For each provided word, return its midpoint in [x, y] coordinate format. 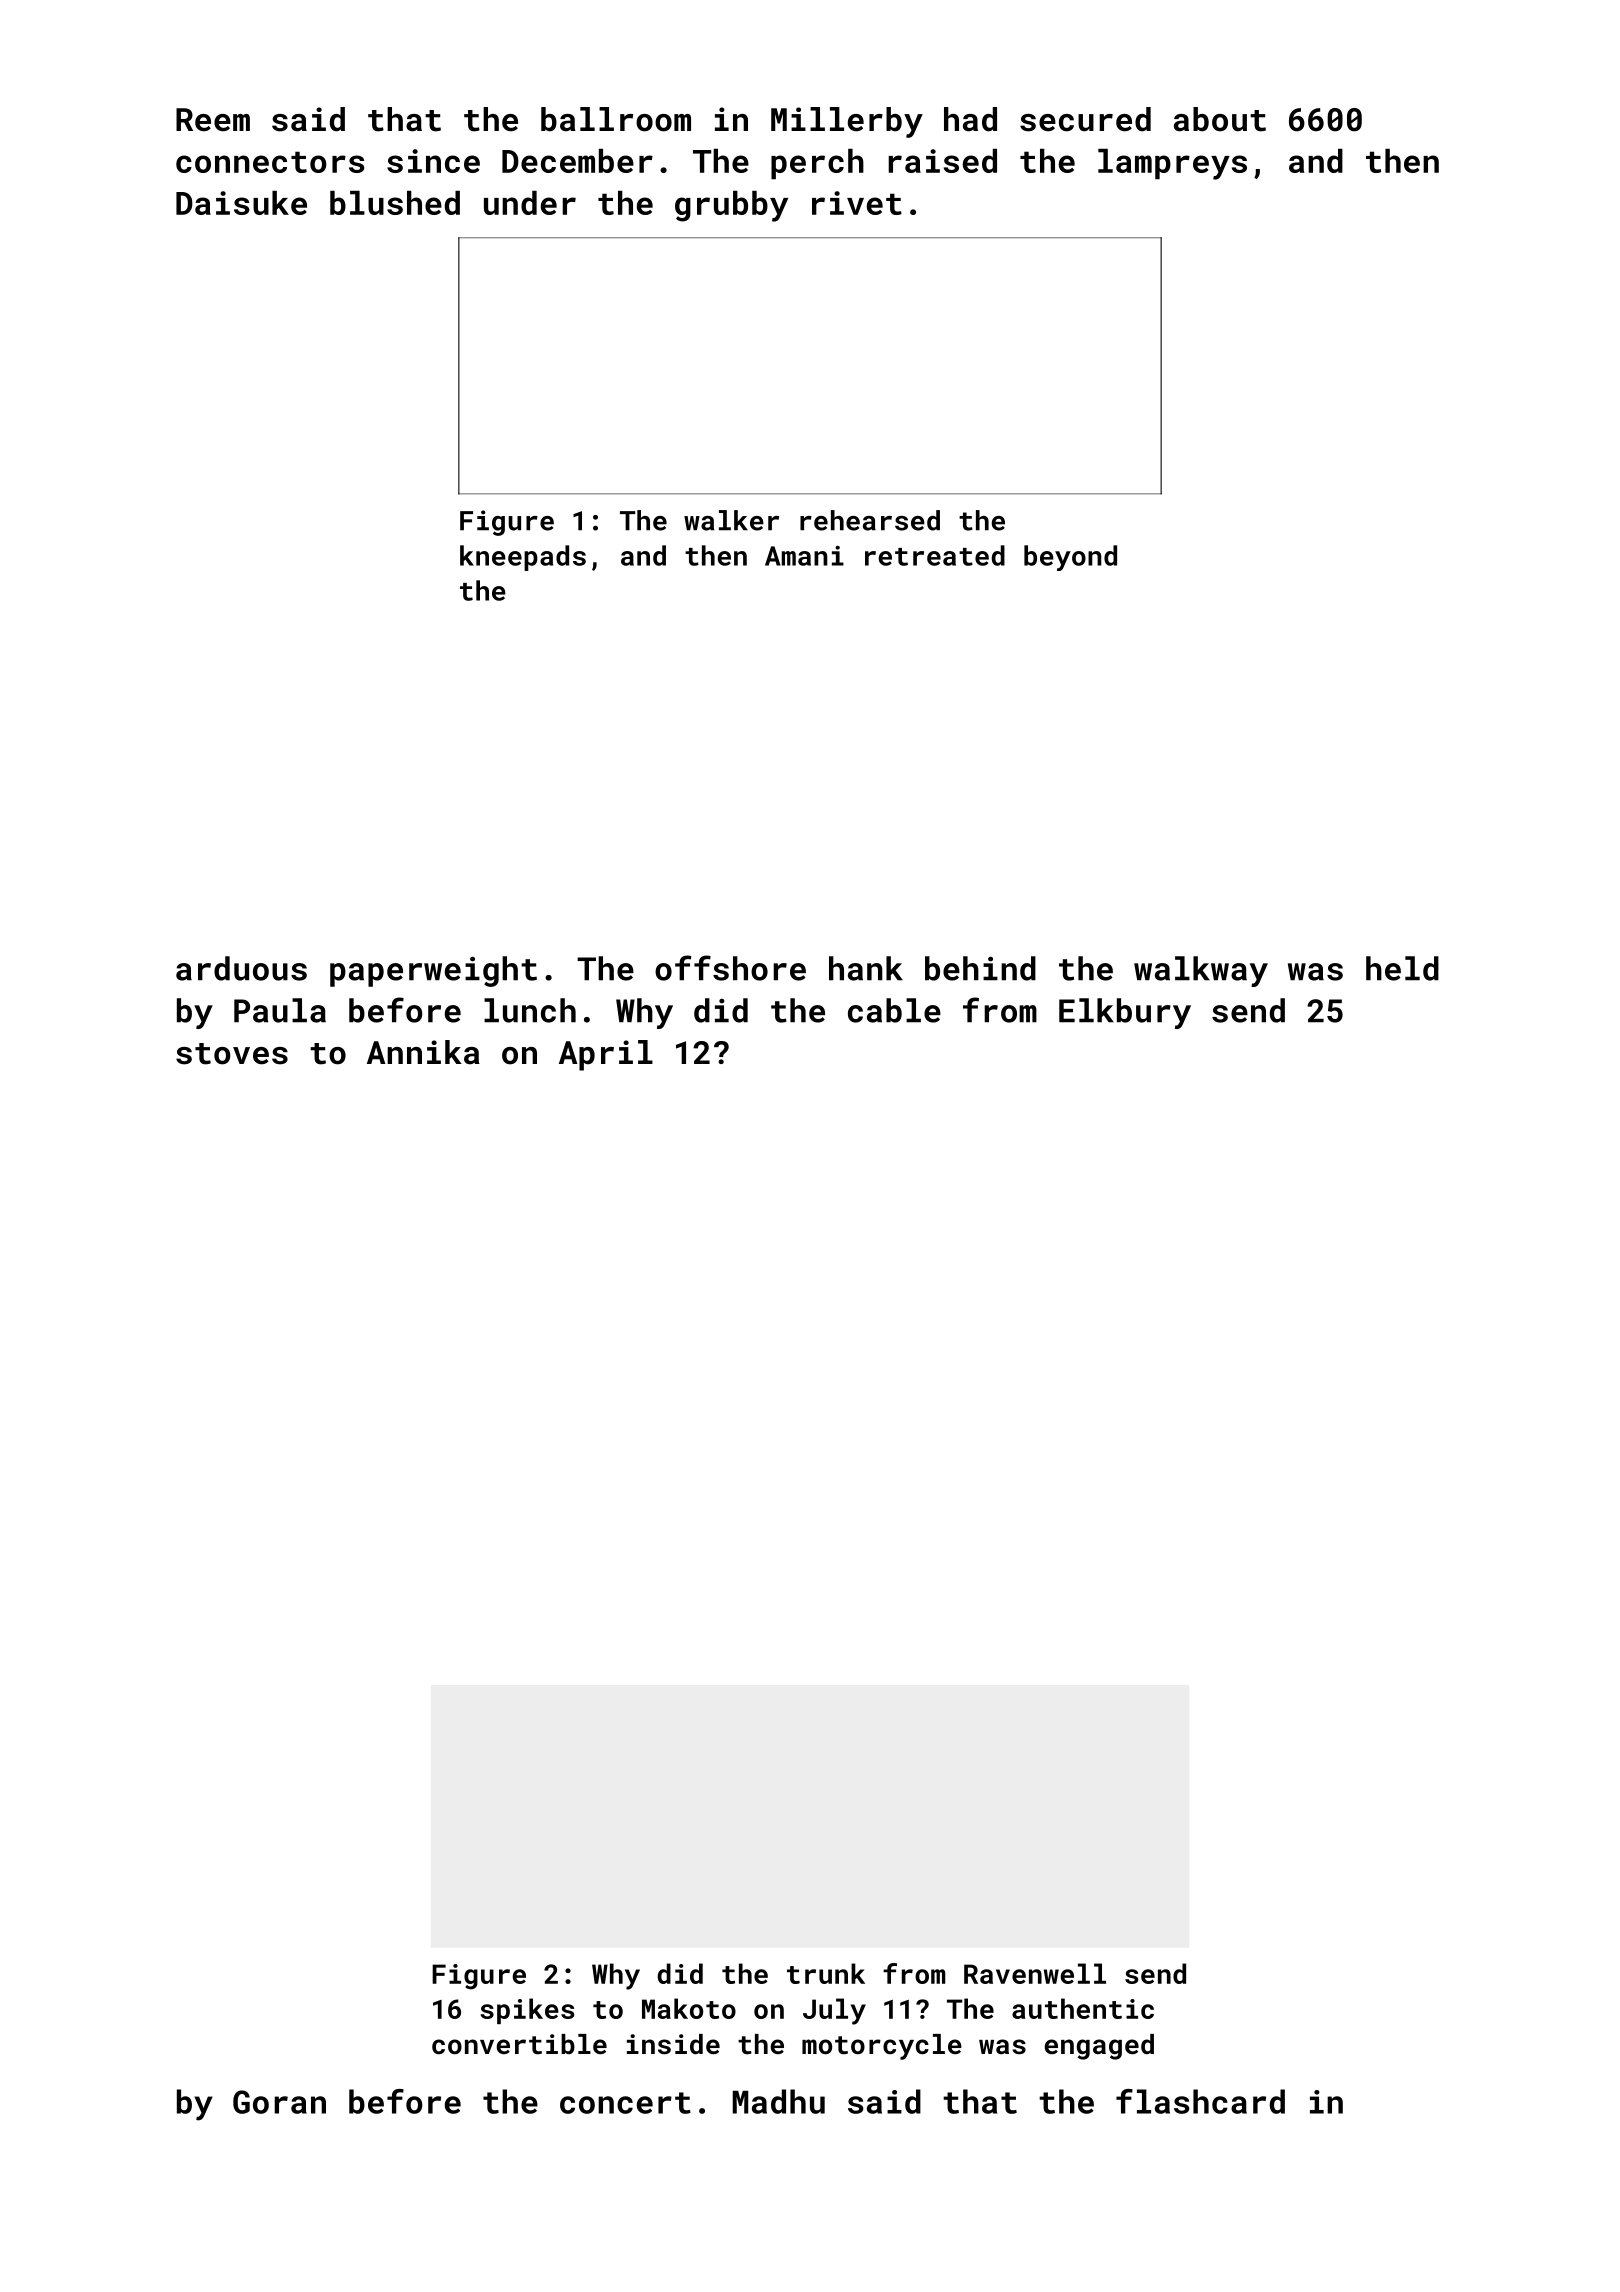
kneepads [523, 558]
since [433, 161]
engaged [1099, 2047]
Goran [279, 2102]
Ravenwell [1035, 1973]
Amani [804, 556]
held [1402, 968]
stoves [232, 1054]
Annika [423, 1052]
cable [894, 1010]
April [606, 1055]
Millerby [847, 122]
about [1220, 119]
